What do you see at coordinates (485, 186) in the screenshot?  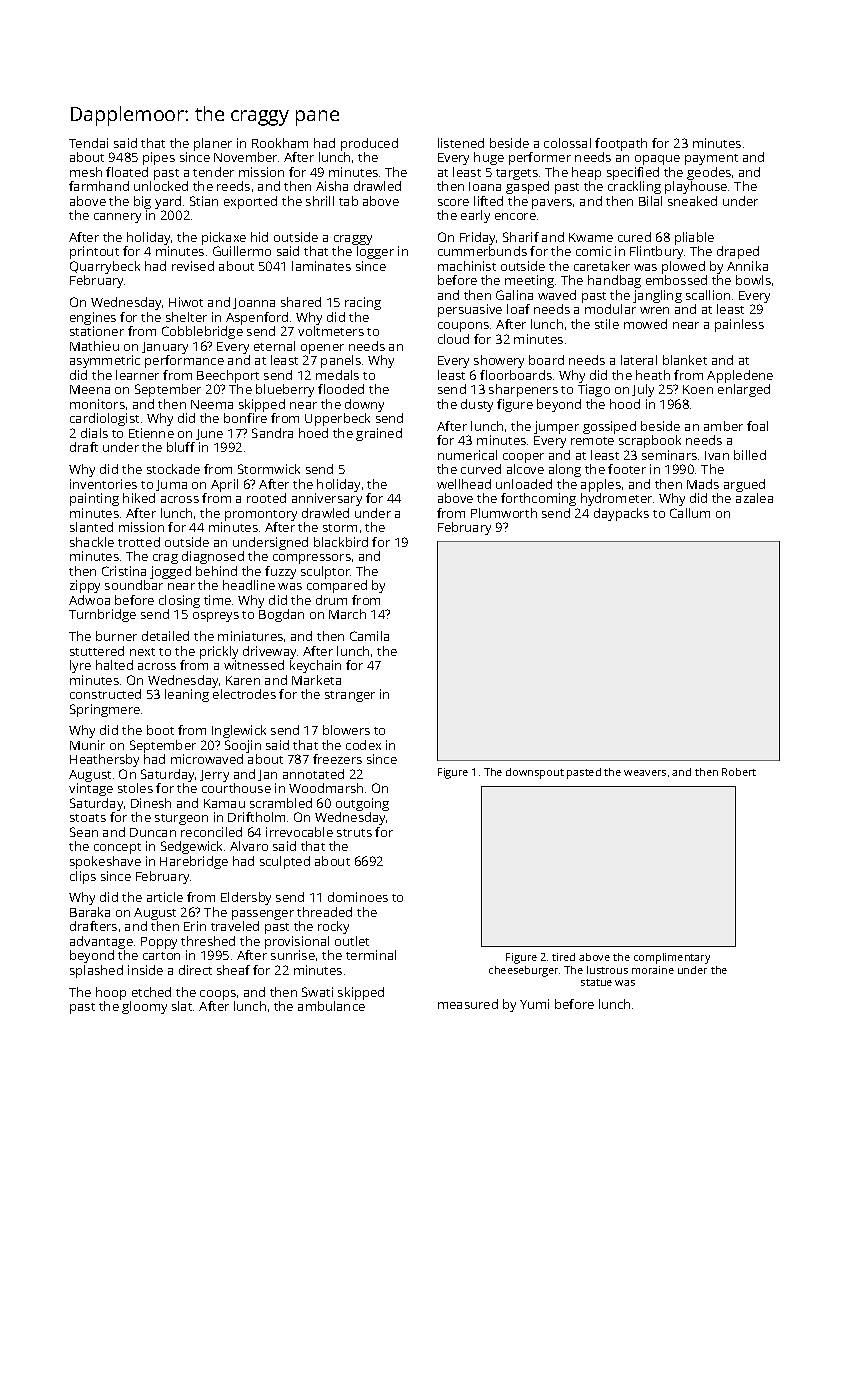 I see `Ioana` at bounding box center [485, 186].
